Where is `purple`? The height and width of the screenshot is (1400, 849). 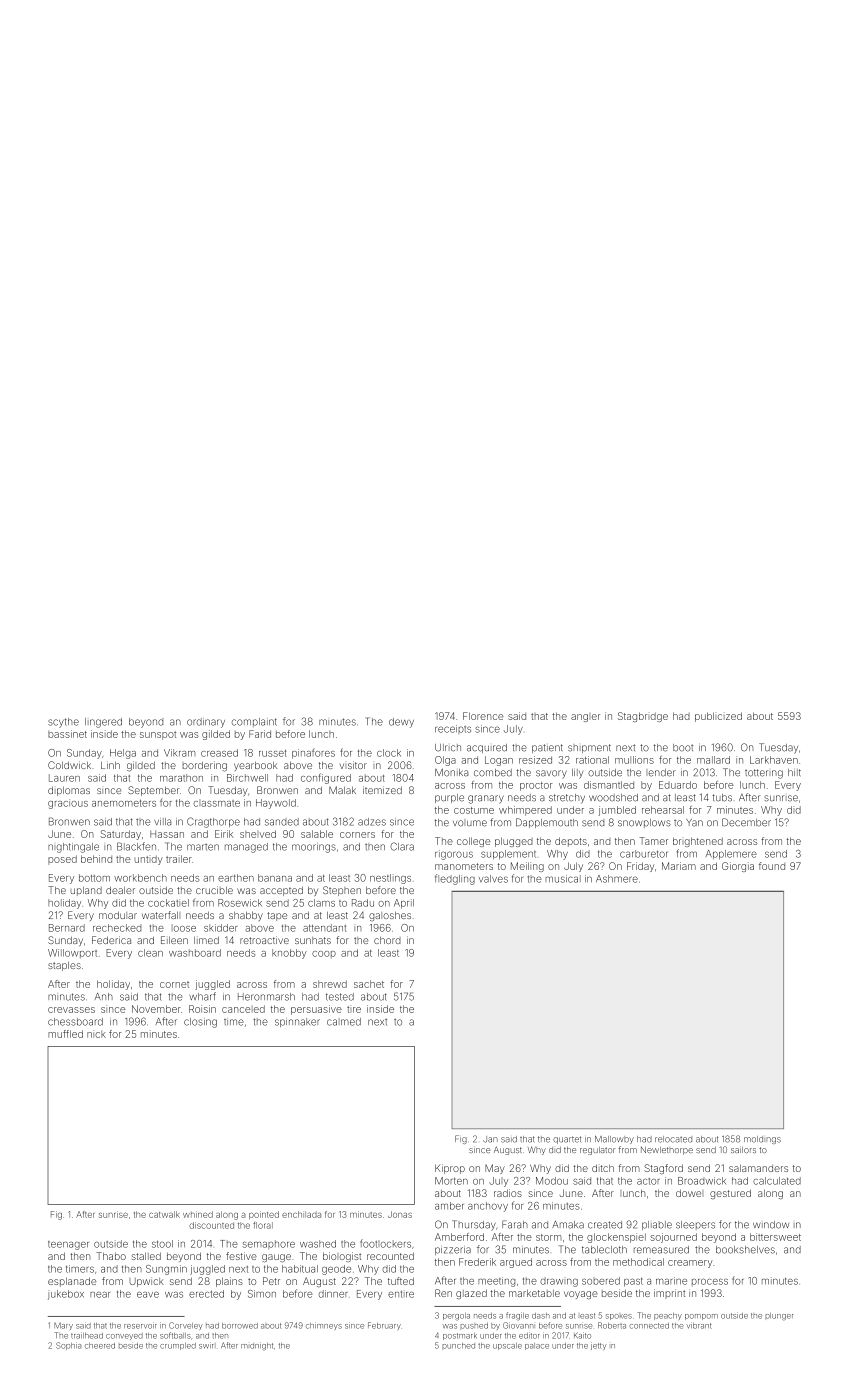
purple is located at coordinates (449, 798).
